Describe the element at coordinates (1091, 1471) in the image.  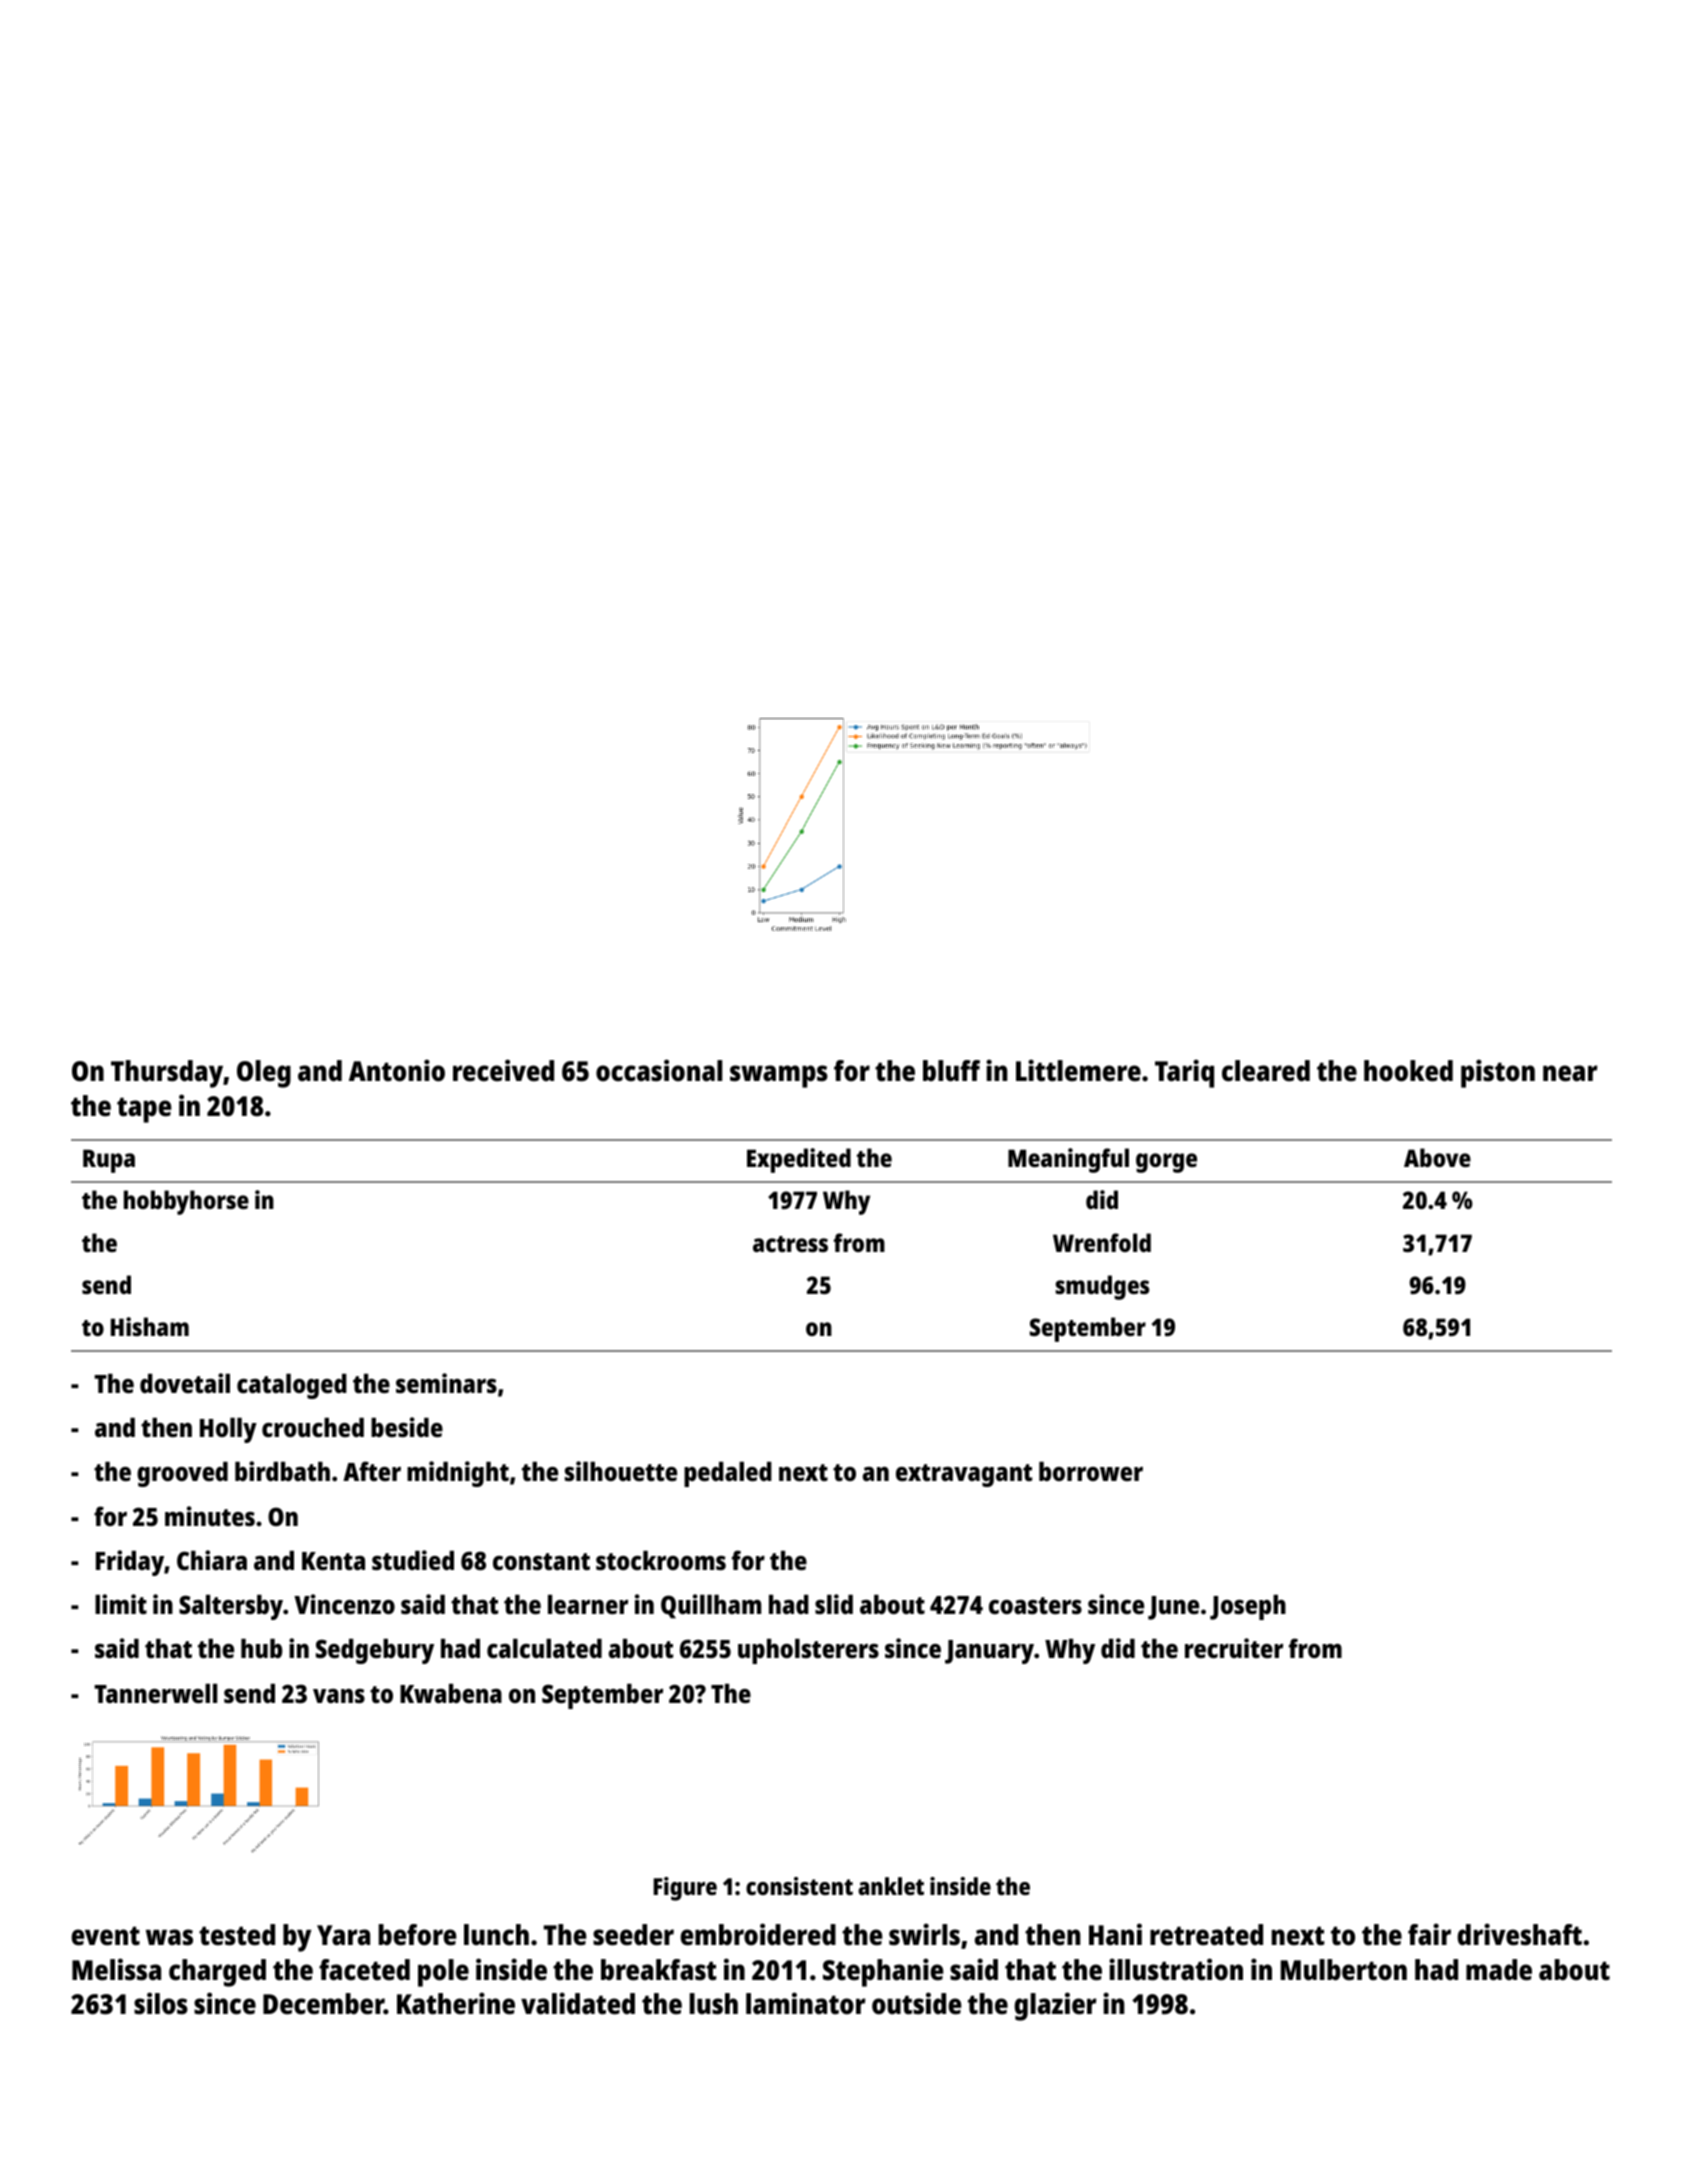
I see `borrower` at that location.
